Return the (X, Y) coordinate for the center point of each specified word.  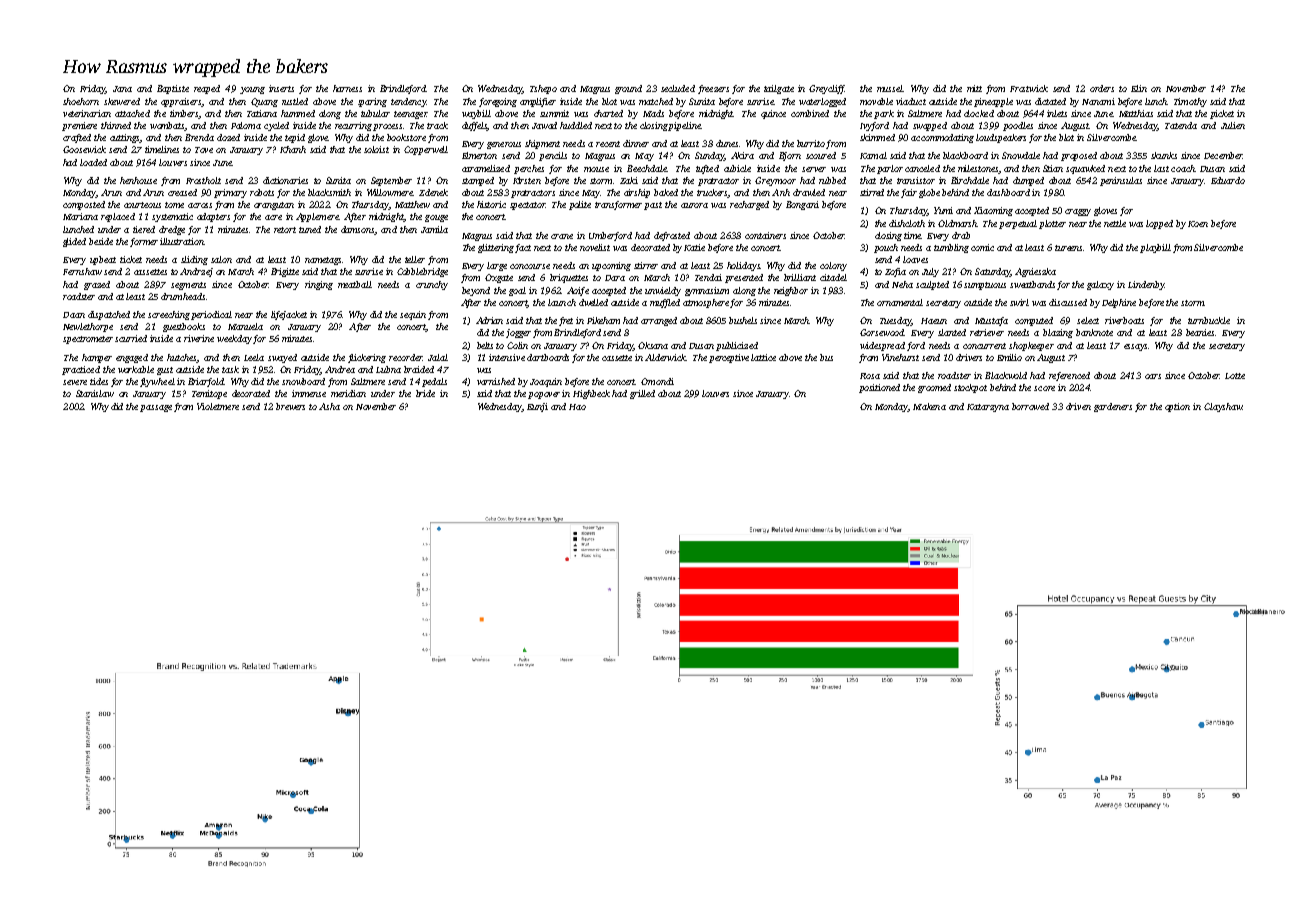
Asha (329, 406)
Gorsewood (882, 332)
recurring (353, 126)
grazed (97, 285)
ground (628, 89)
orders (1102, 88)
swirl (1019, 302)
